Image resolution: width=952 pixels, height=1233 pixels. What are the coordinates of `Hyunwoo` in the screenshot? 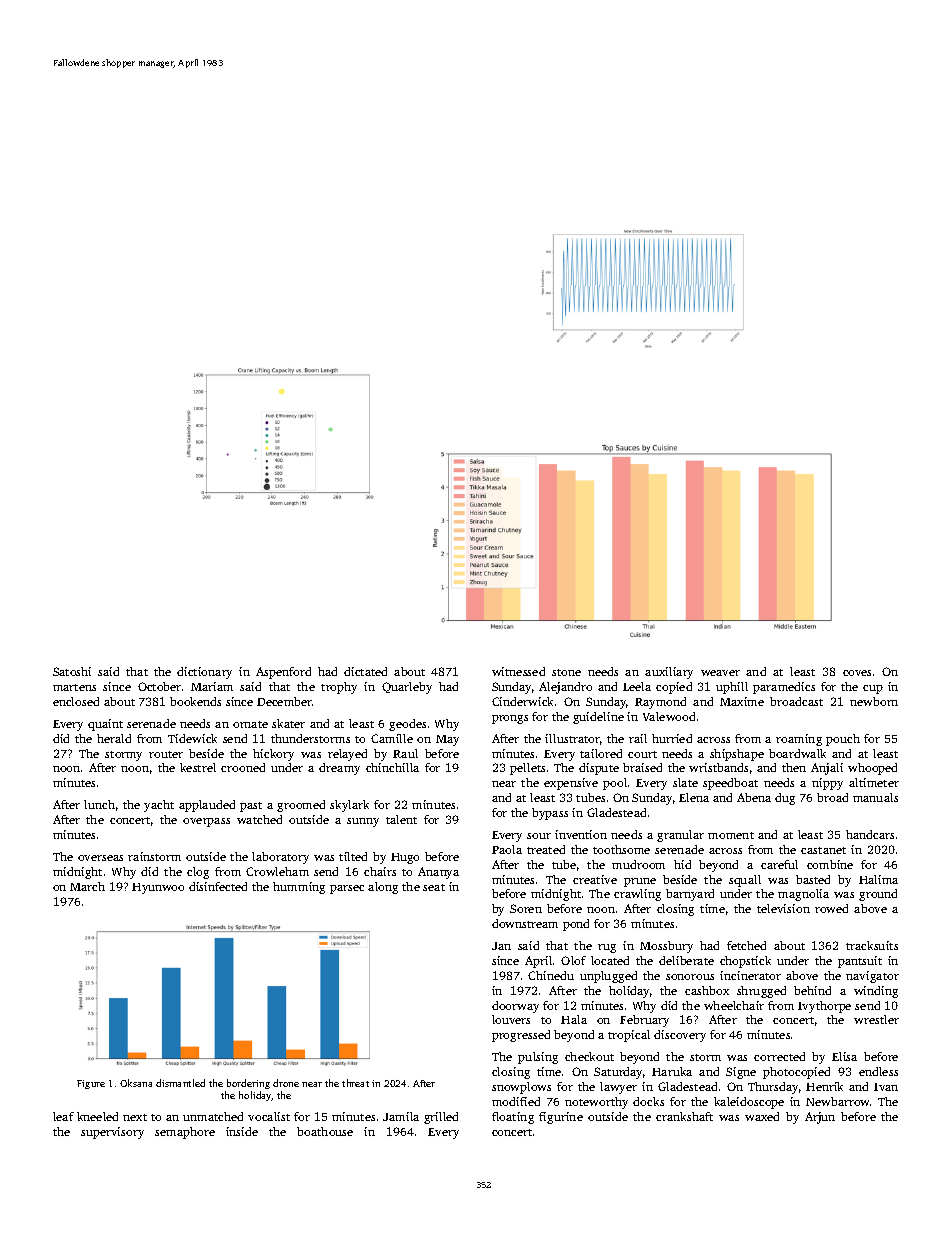 It's located at (158, 888).
